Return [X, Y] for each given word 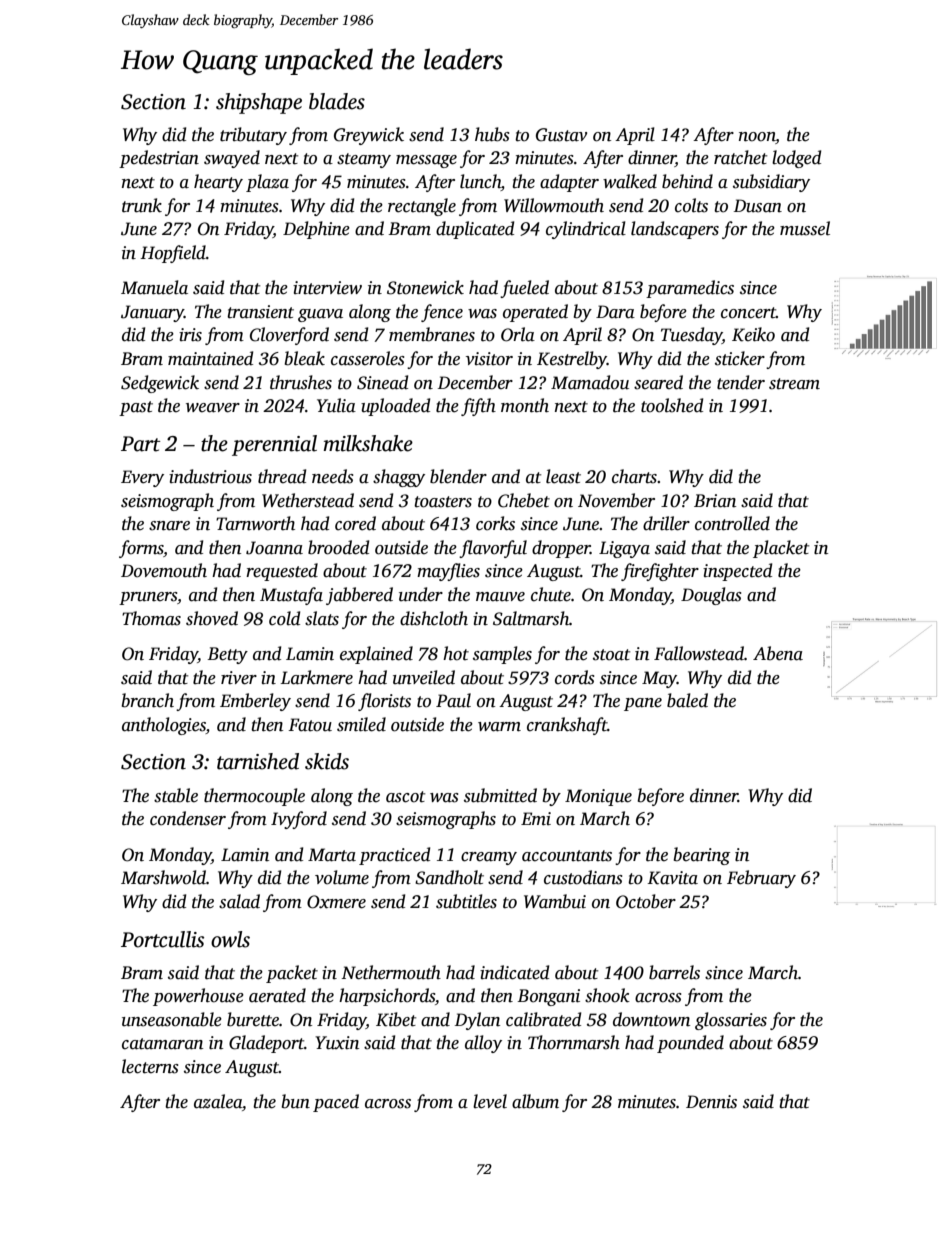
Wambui [555, 901]
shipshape [259, 103]
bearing [702, 856]
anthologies [164, 726]
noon [757, 138]
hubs [492, 134]
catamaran [162, 1044]
